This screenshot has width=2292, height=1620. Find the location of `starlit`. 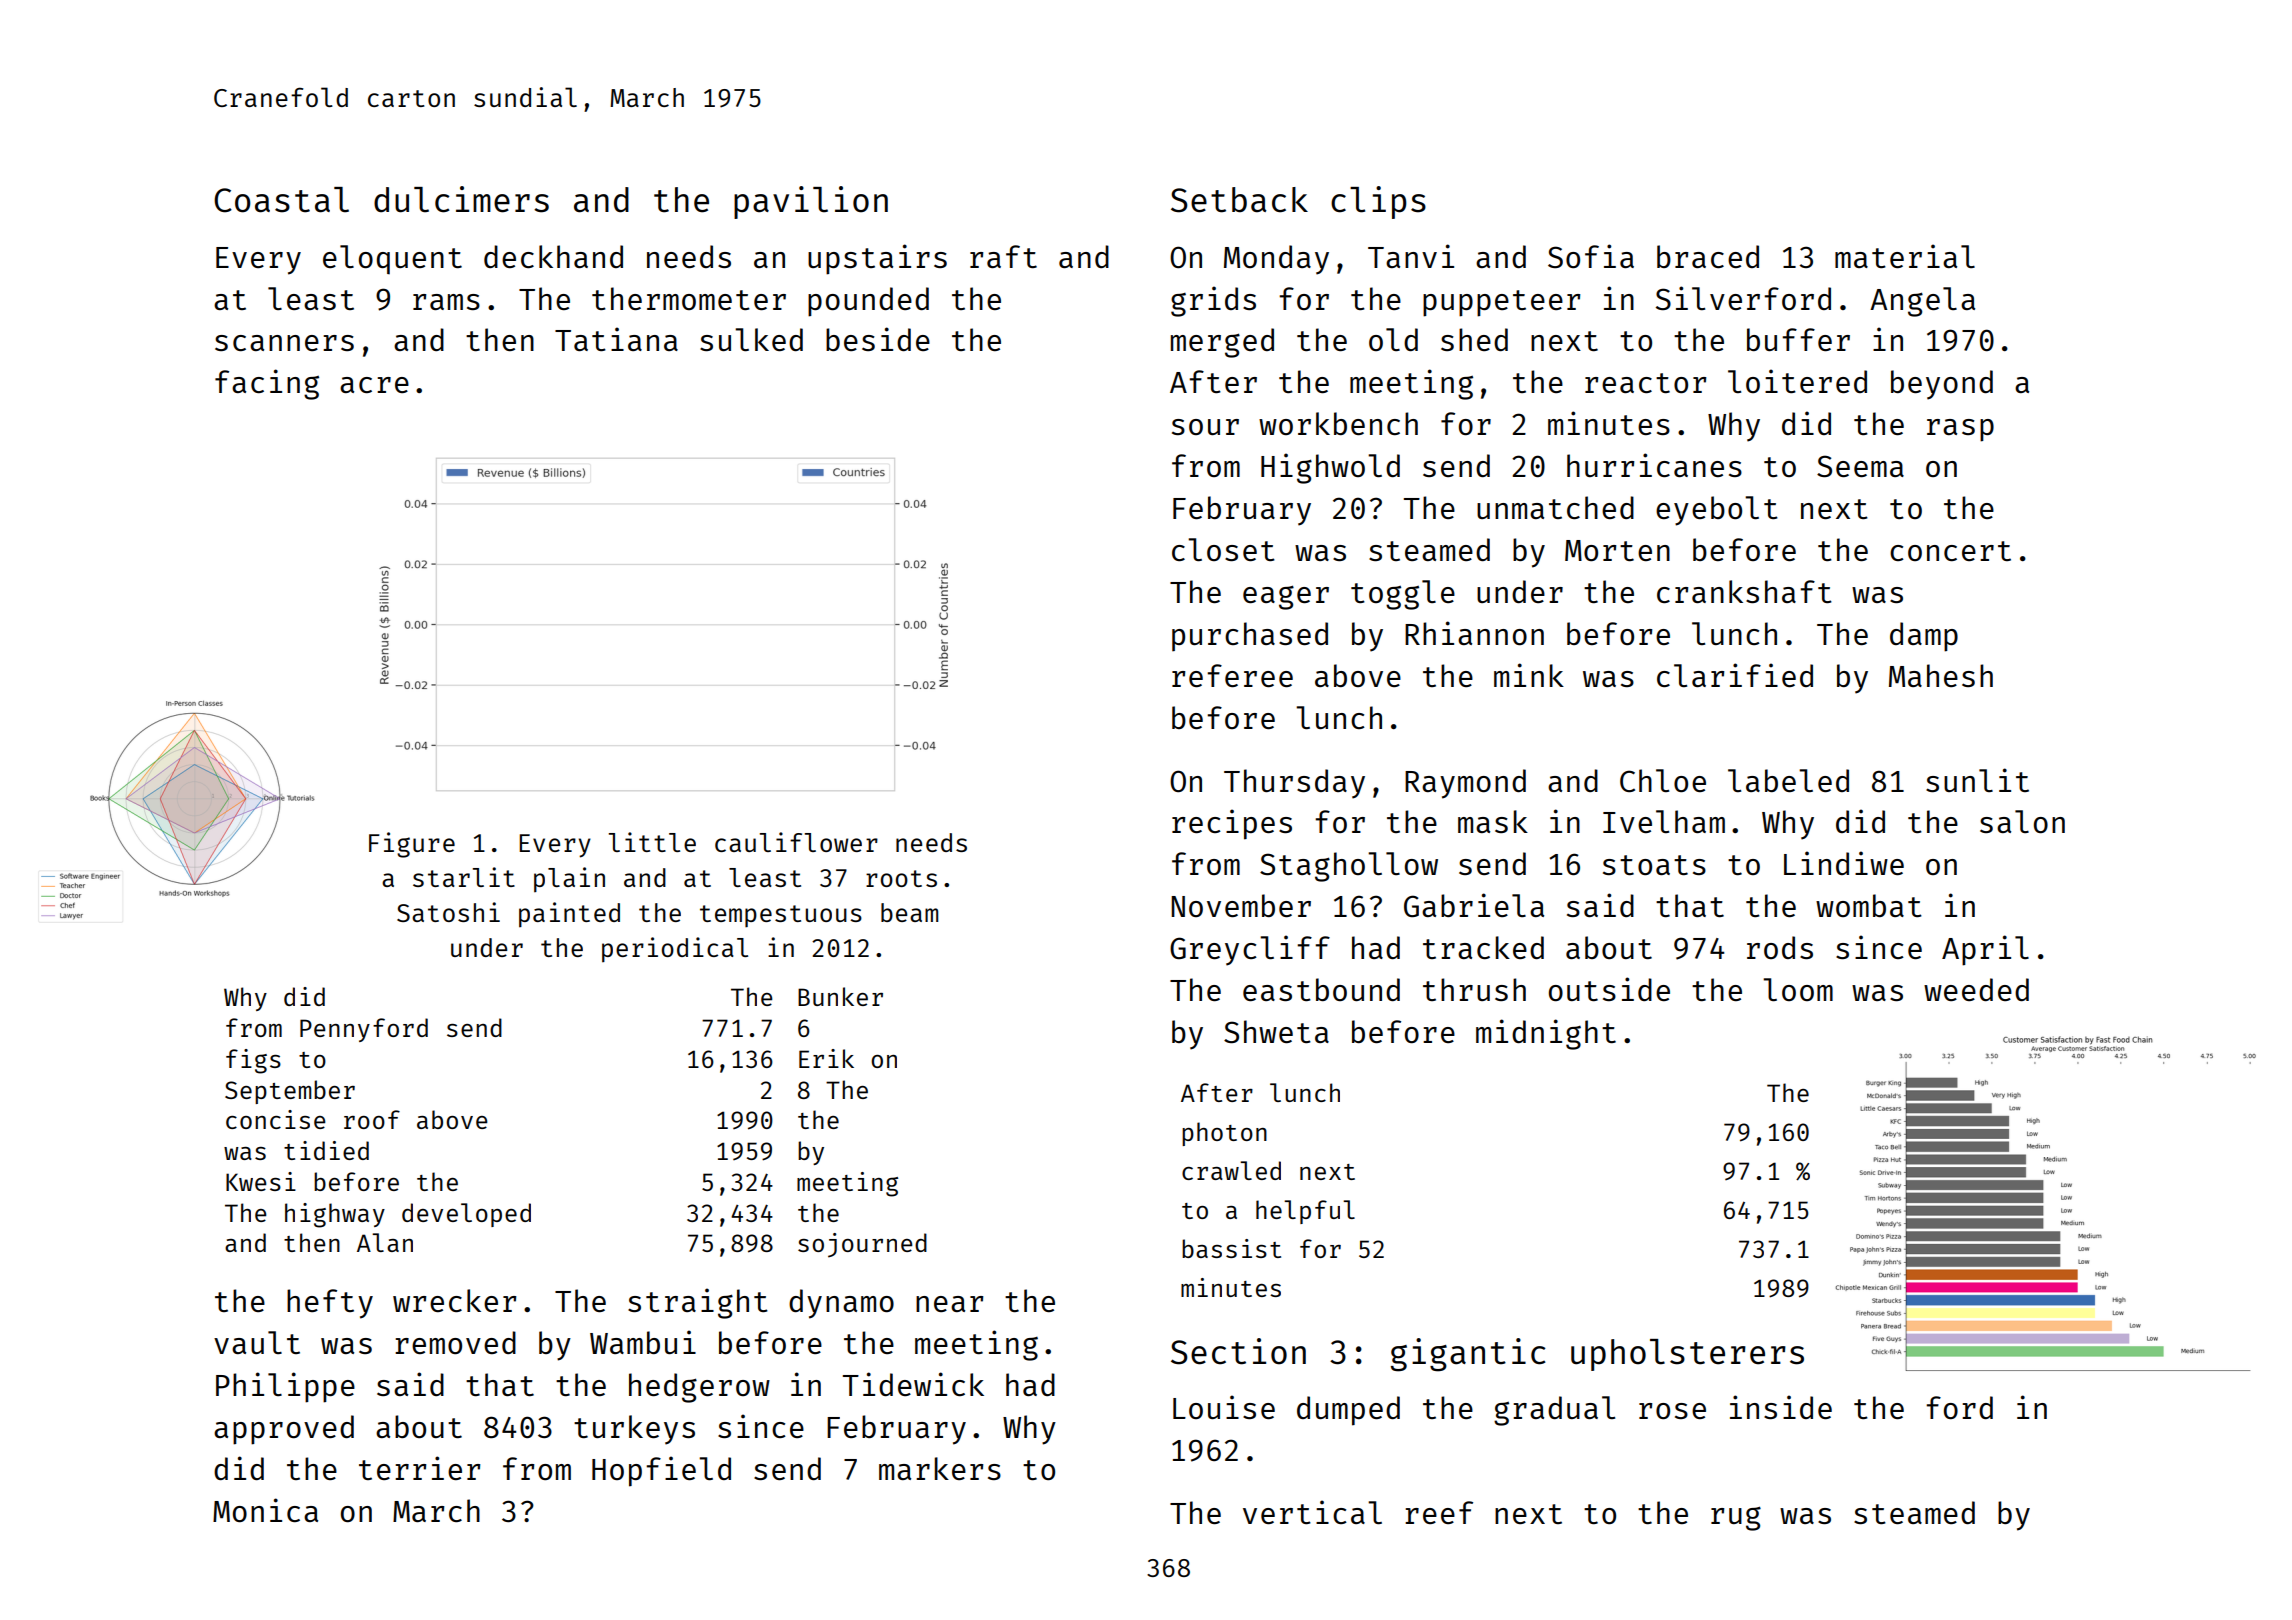

starlit is located at coordinates (464, 877).
